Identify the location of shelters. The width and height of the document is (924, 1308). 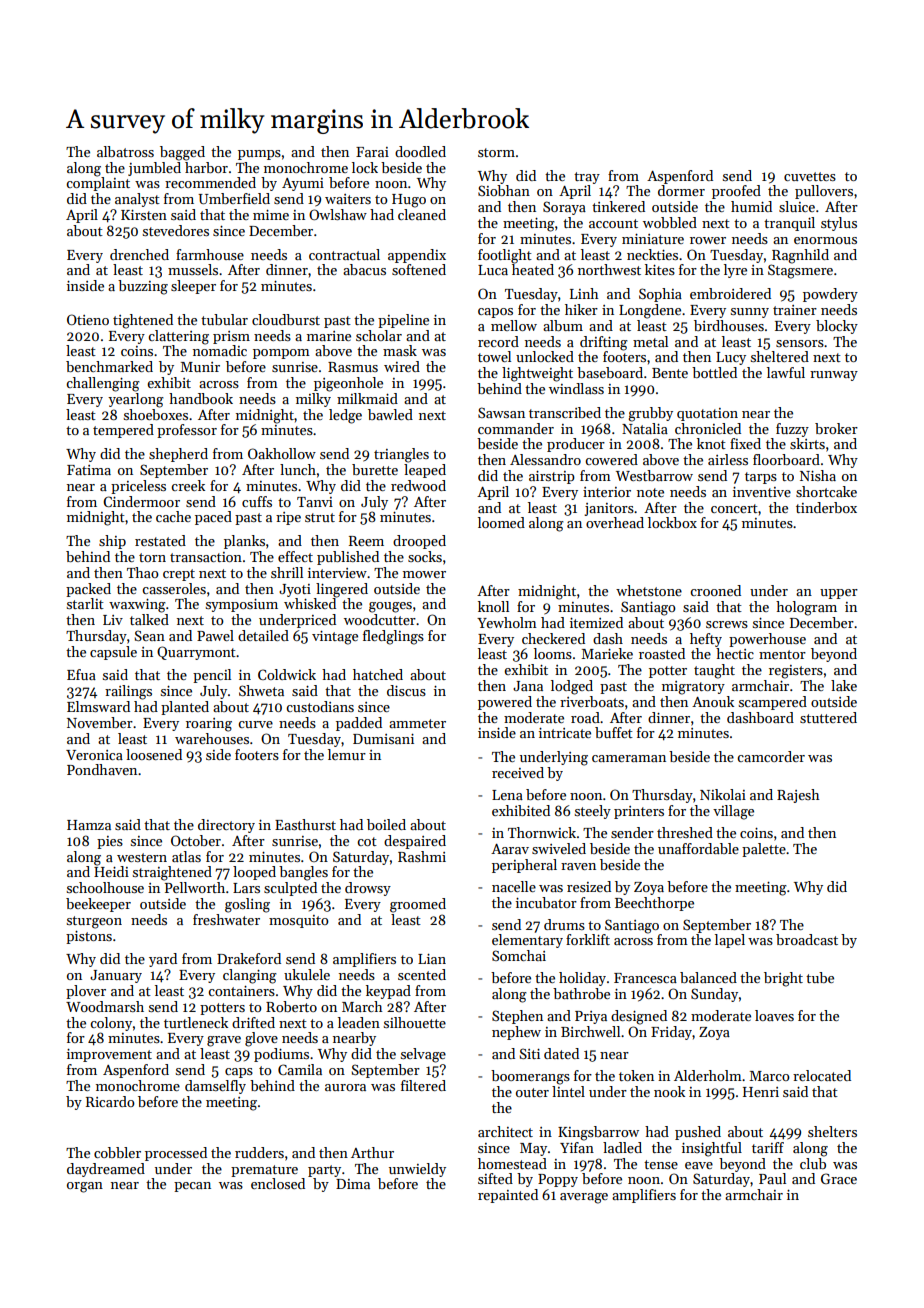
(832, 1131).
